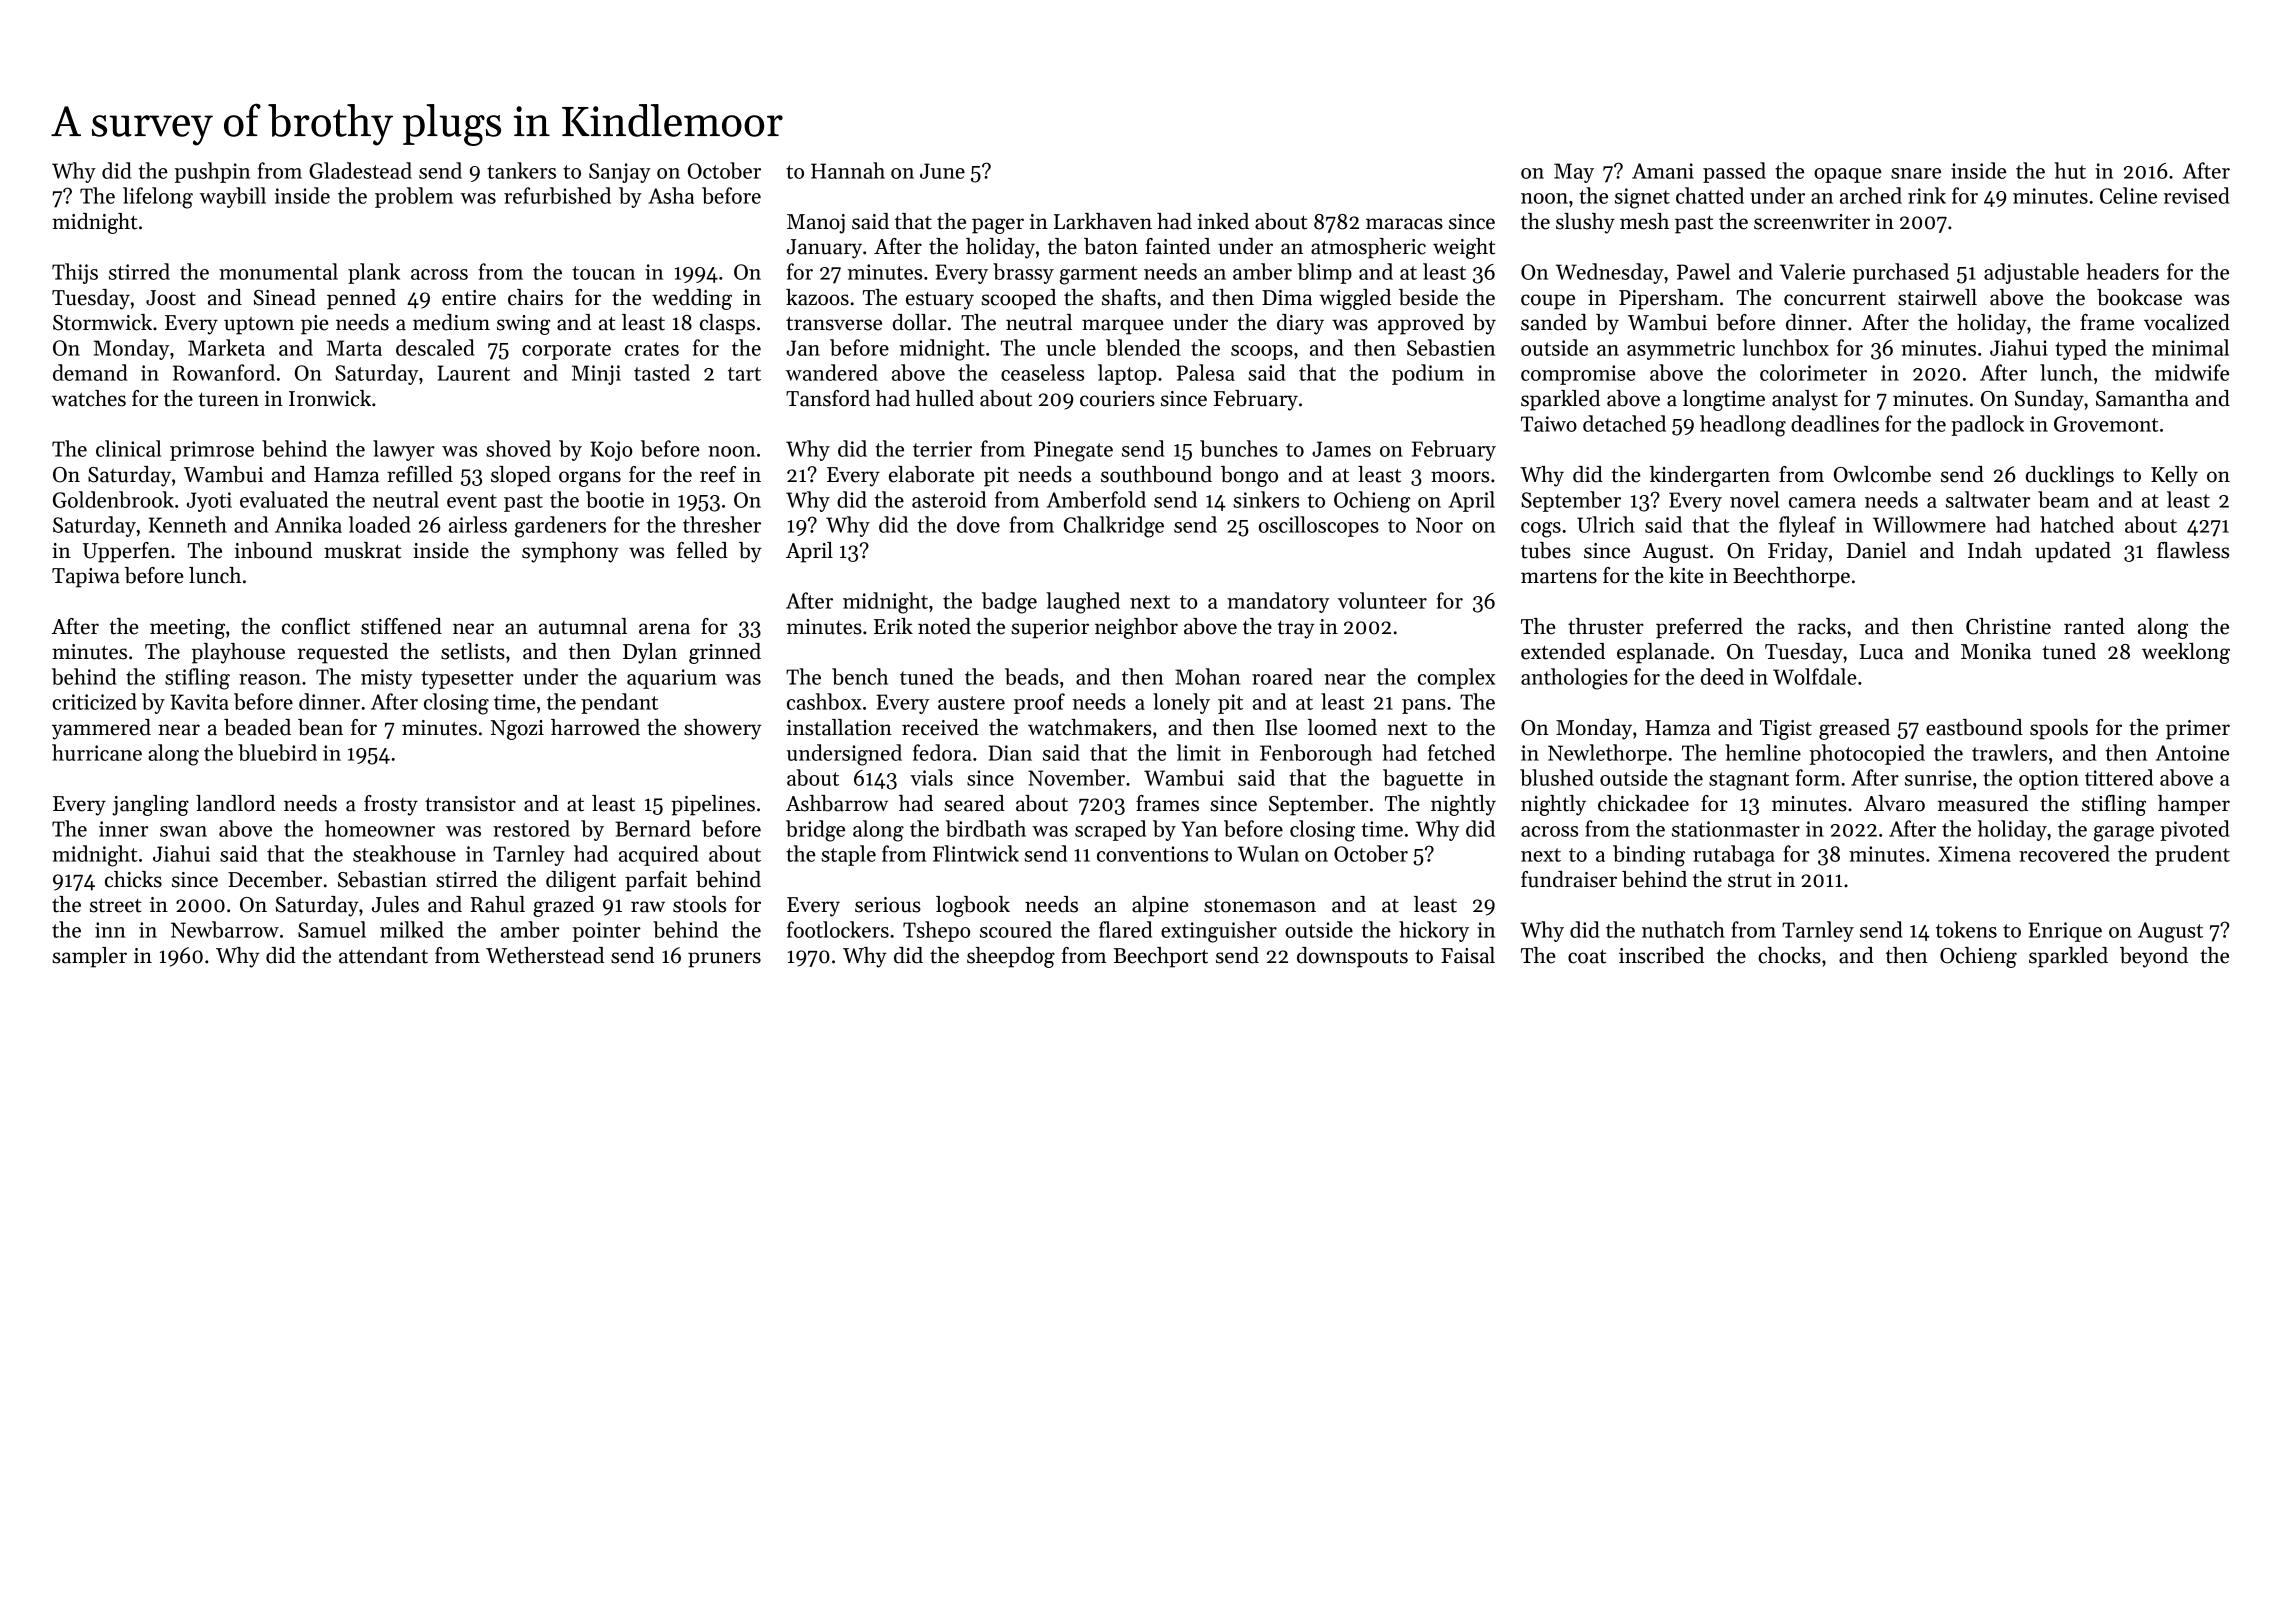 This screenshot has width=2282, height=1614. Describe the element at coordinates (1023, 273) in the screenshot. I see `brassy` at that location.
